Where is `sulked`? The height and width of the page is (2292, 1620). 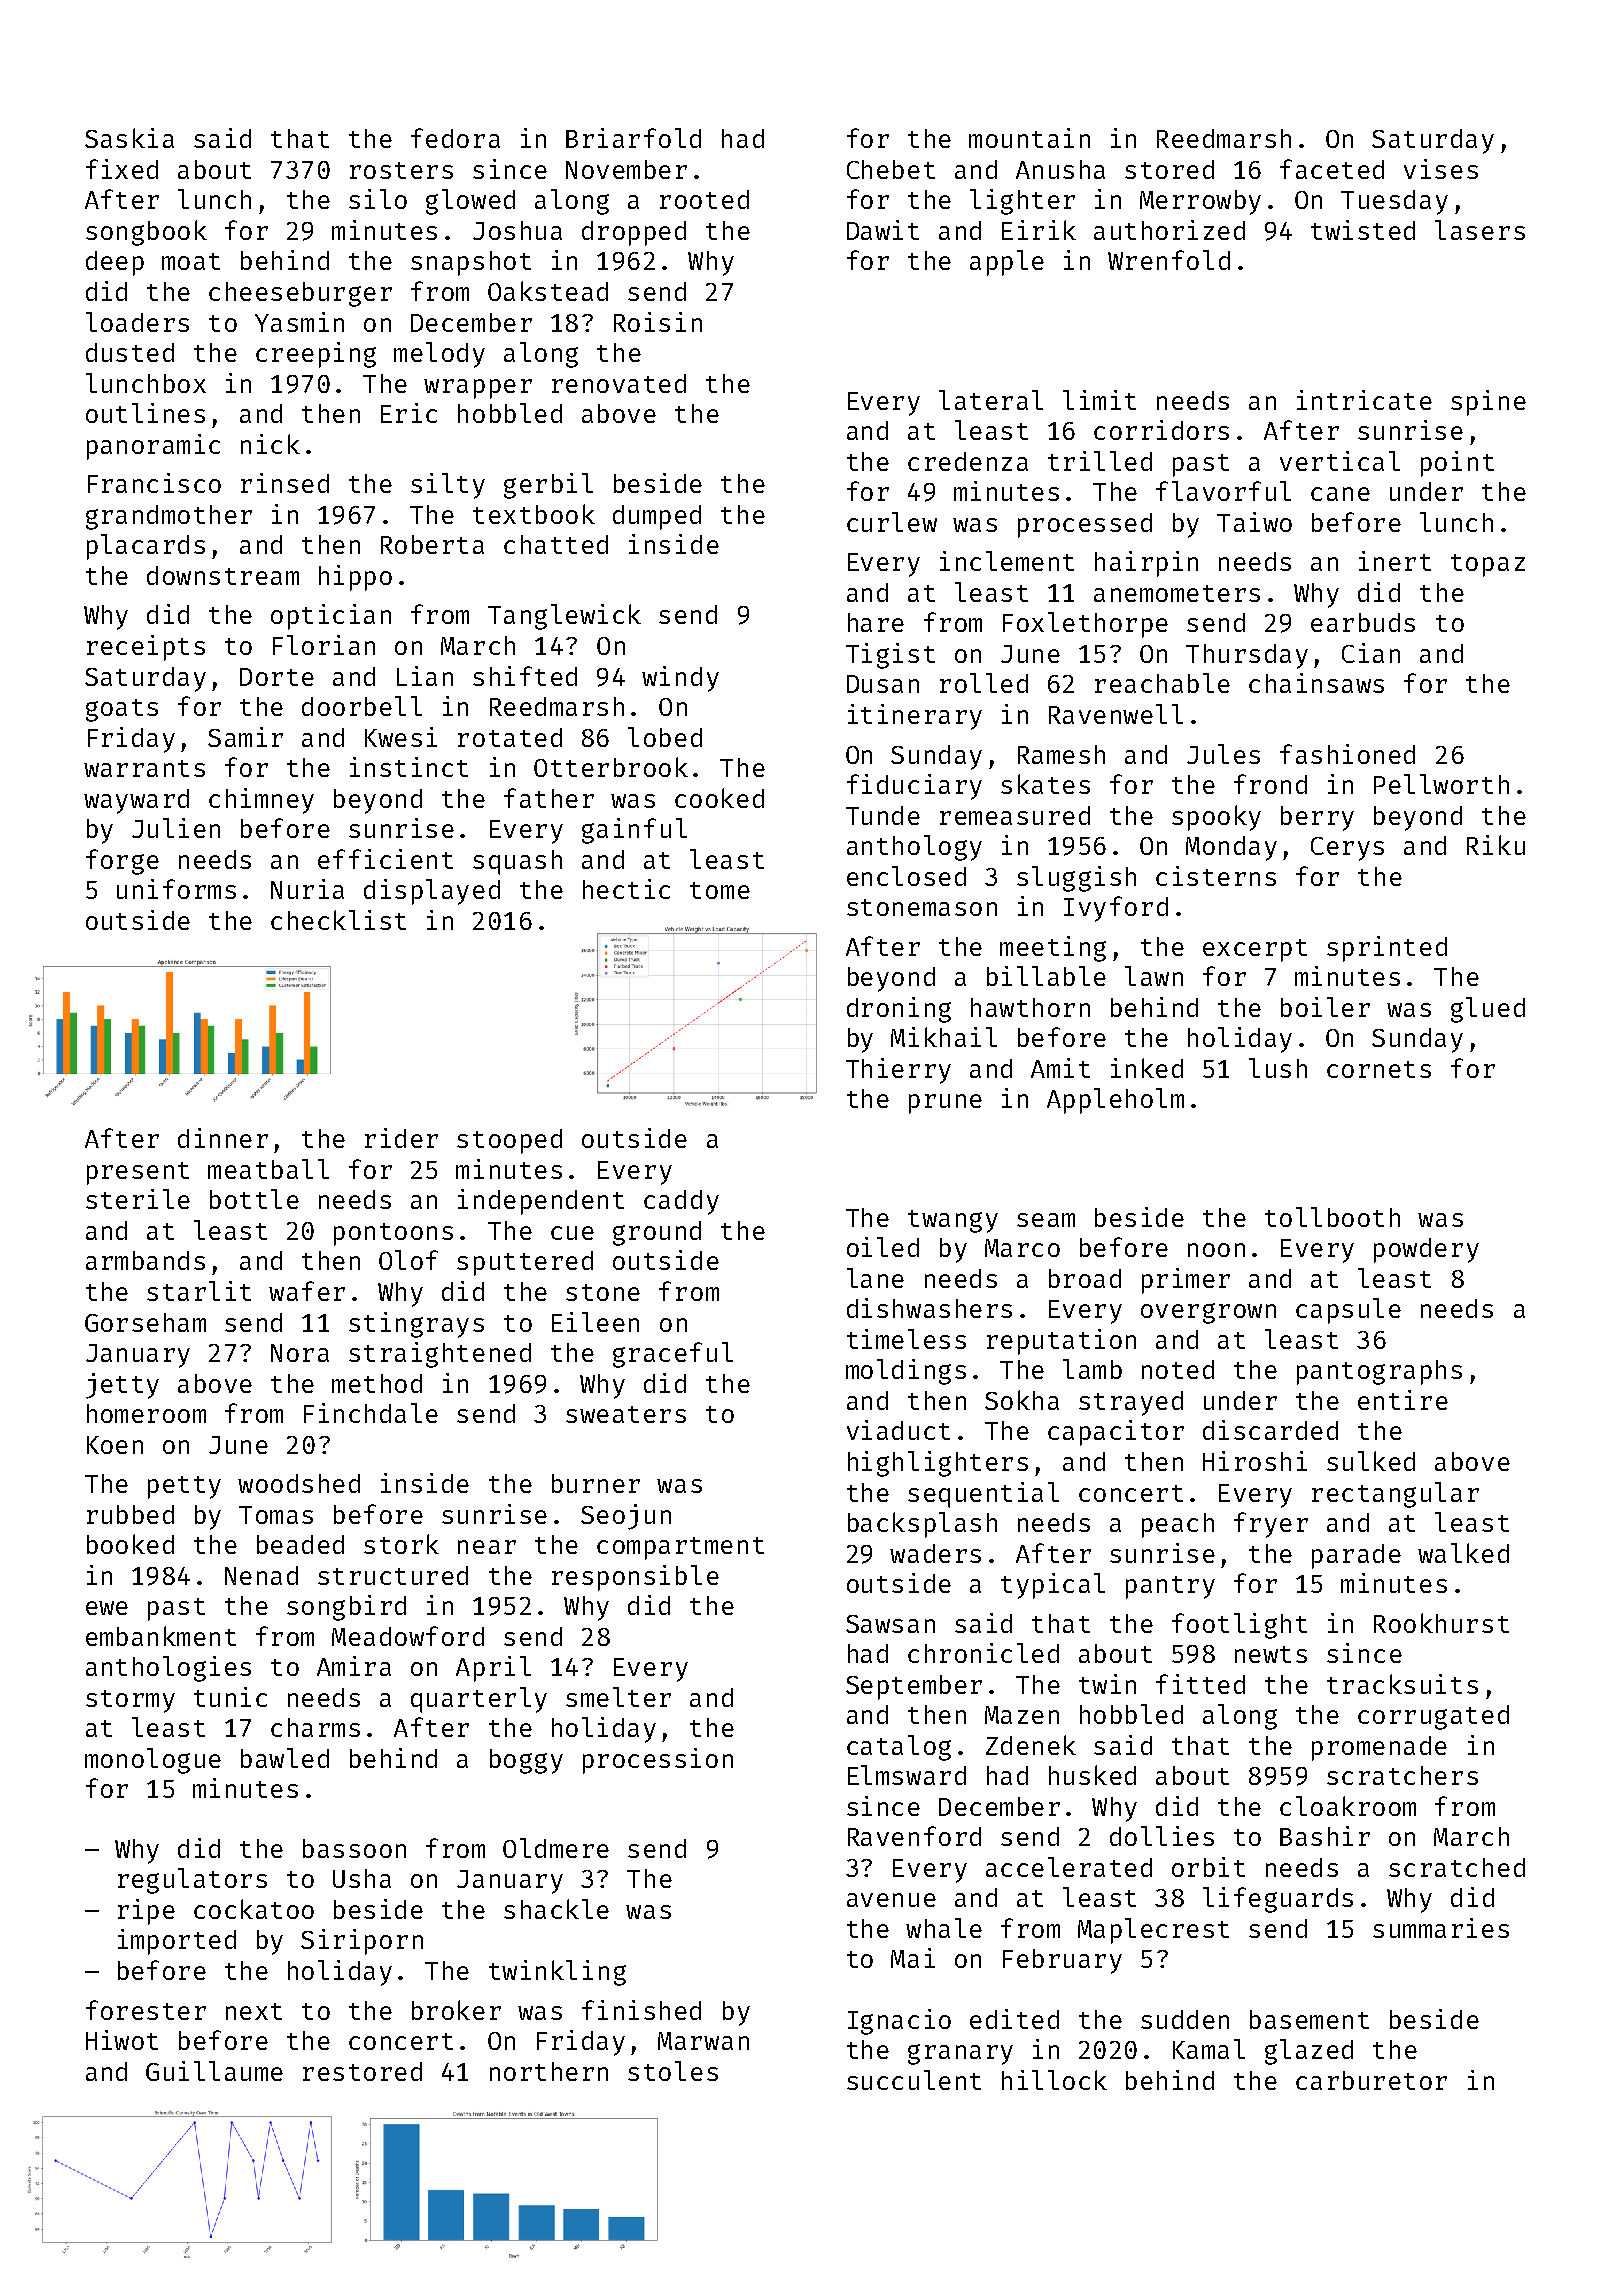 sulked is located at coordinates (1371, 1461).
